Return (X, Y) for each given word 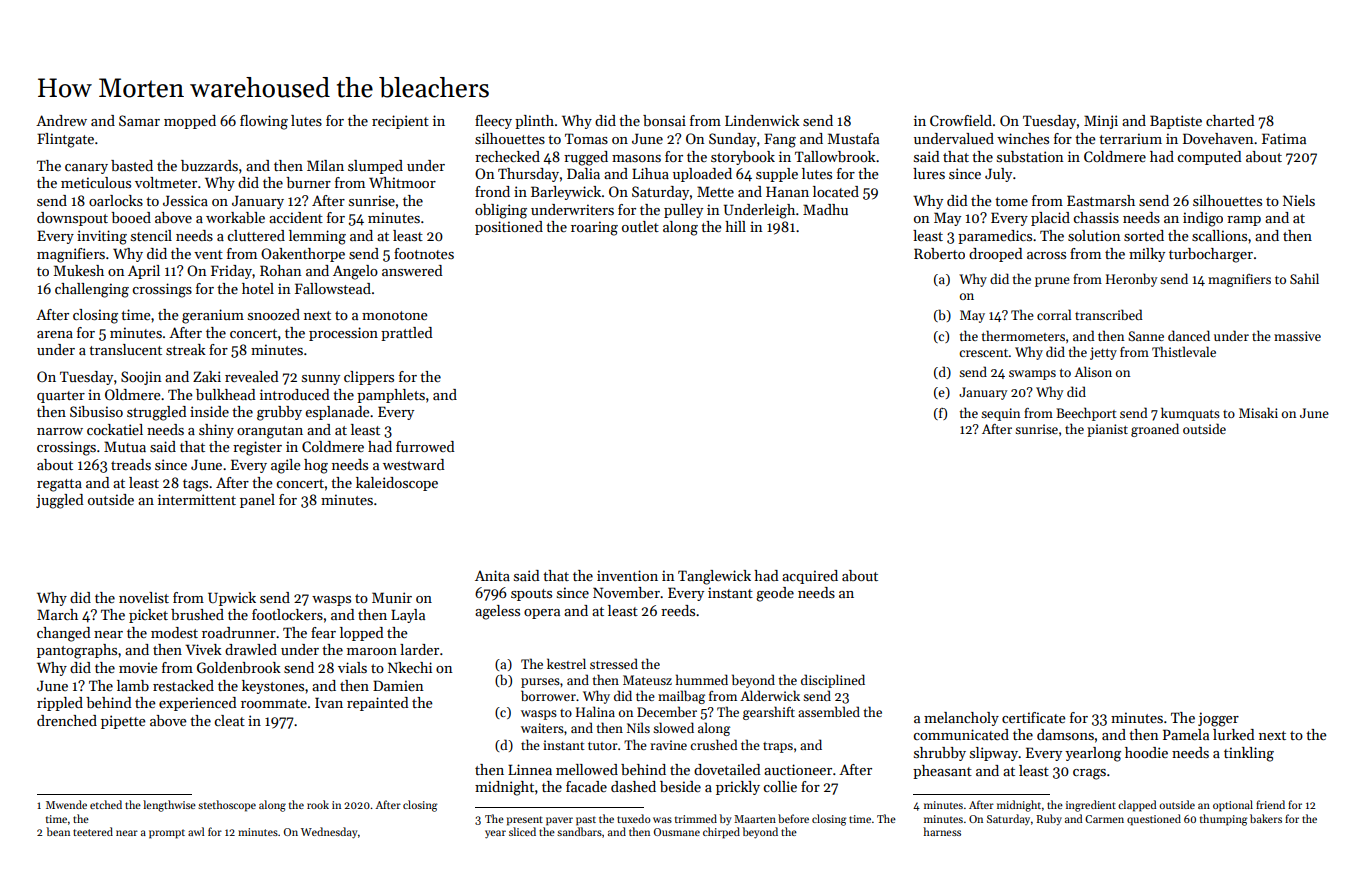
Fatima (1284, 138)
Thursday (528, 175)
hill (735, 226)
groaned (1155, 430)
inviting (102, 237)
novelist (144, 597)
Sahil (1304, 278)
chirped (721, 833)
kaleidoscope (397, 484)
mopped (190, 122)
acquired (810, 577)
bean (58, 831)
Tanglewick (714, 577)
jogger (1218, 719)
